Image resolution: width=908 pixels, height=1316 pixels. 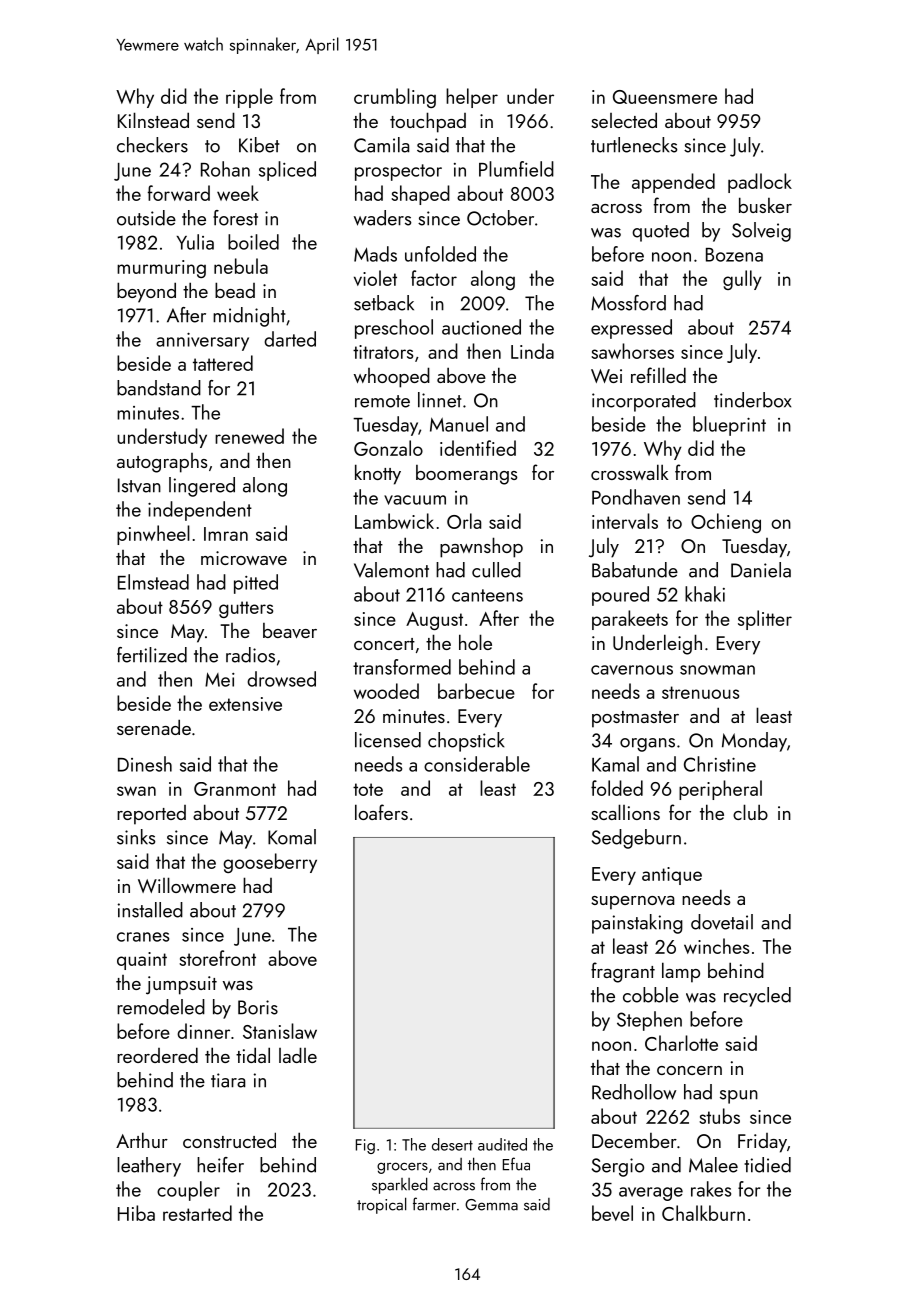 I want to click on Rohan, so click(x=225, y=169).
